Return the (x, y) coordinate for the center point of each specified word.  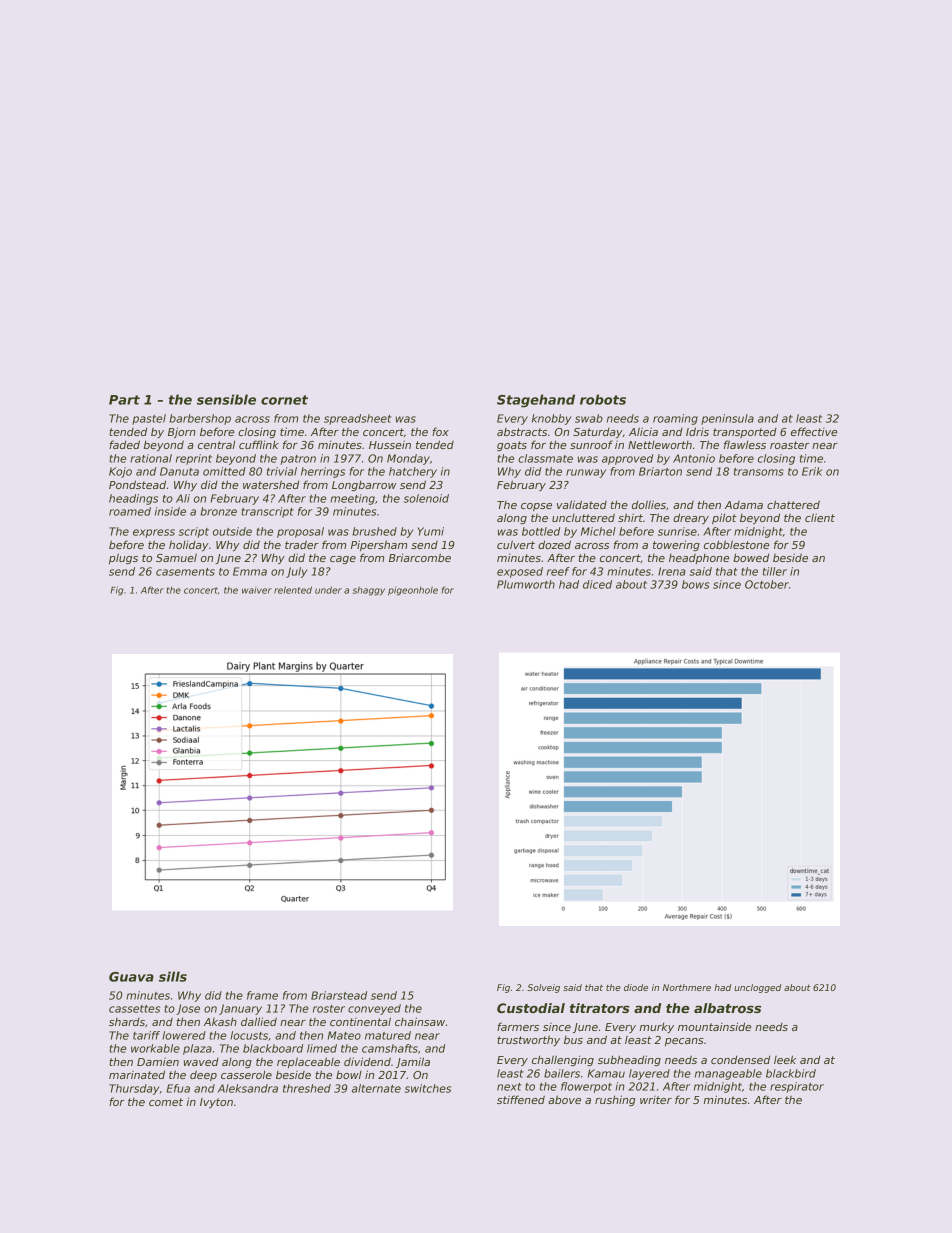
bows (695, 584)
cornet (284, 400)
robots (603, 399)
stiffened (521, 1099)
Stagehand (536, 401)
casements (185, 572)
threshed (307, 1088)
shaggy (369, 591)
